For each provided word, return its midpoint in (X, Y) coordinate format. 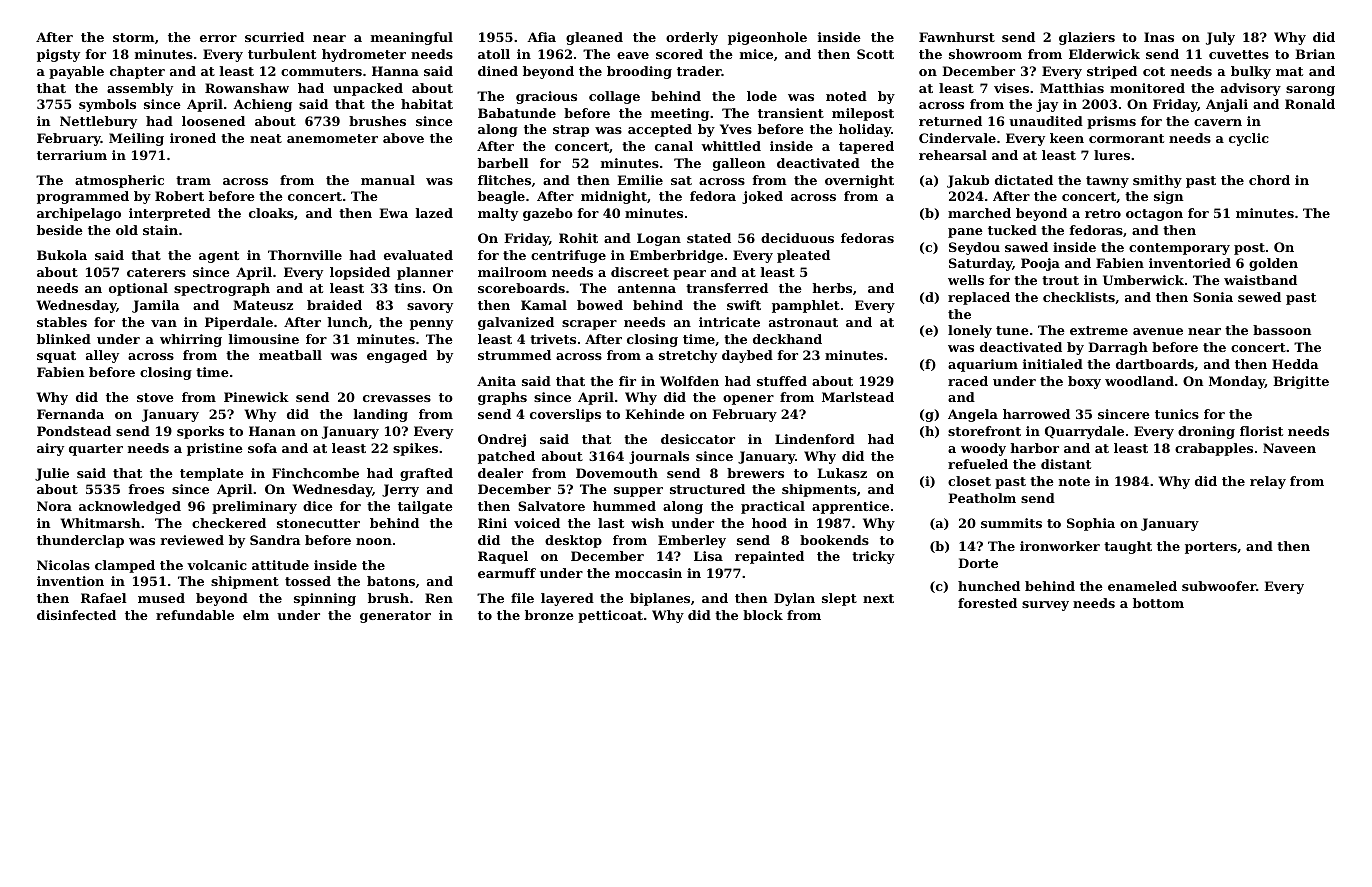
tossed (308, 581)
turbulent (282, 54)
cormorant (1126, 138)
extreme (1099, 330)
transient (791, 113)
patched (506, 457)
